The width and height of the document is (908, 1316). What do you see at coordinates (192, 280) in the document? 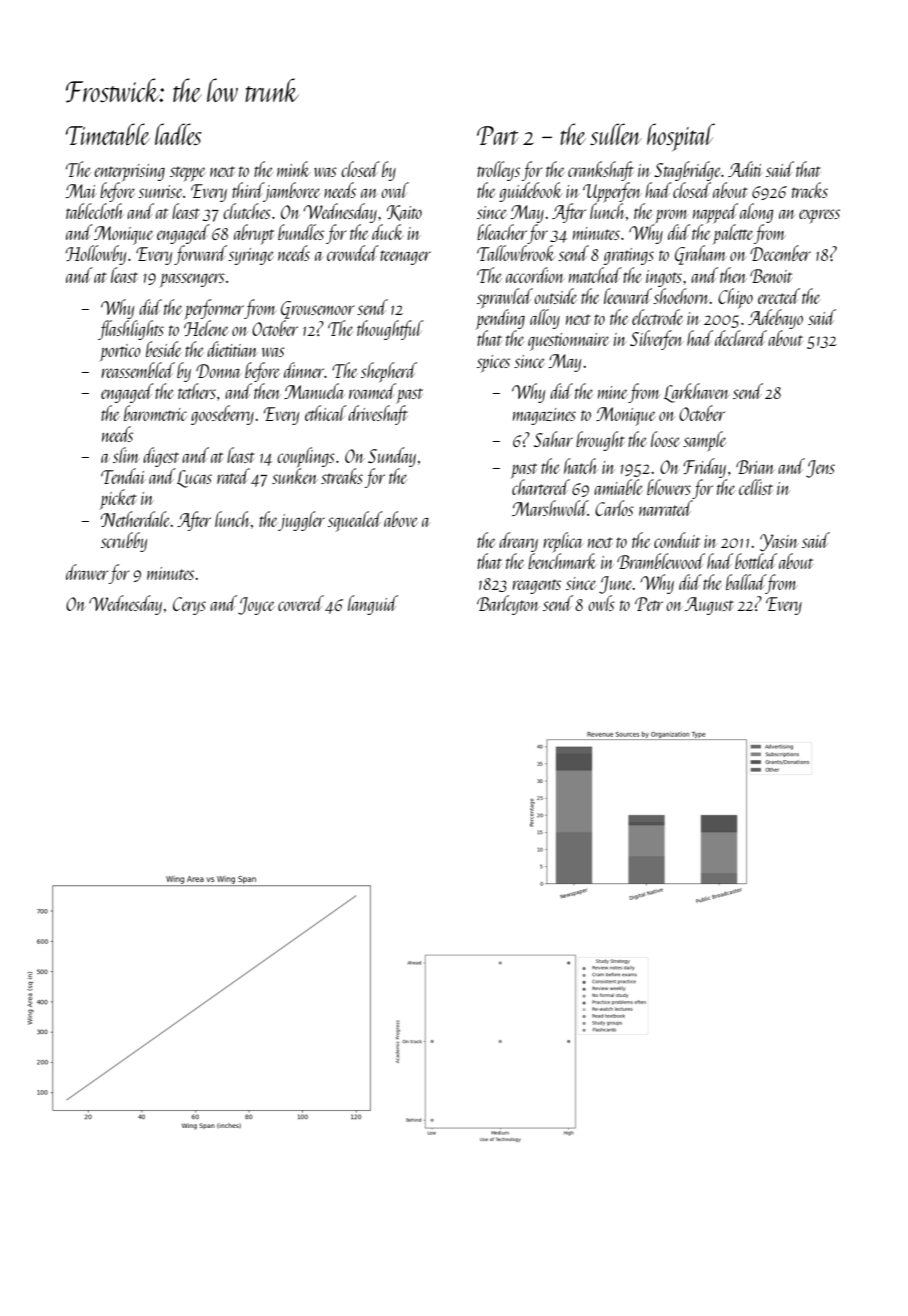
I see `passengers` at bounding box center [192, 280].
